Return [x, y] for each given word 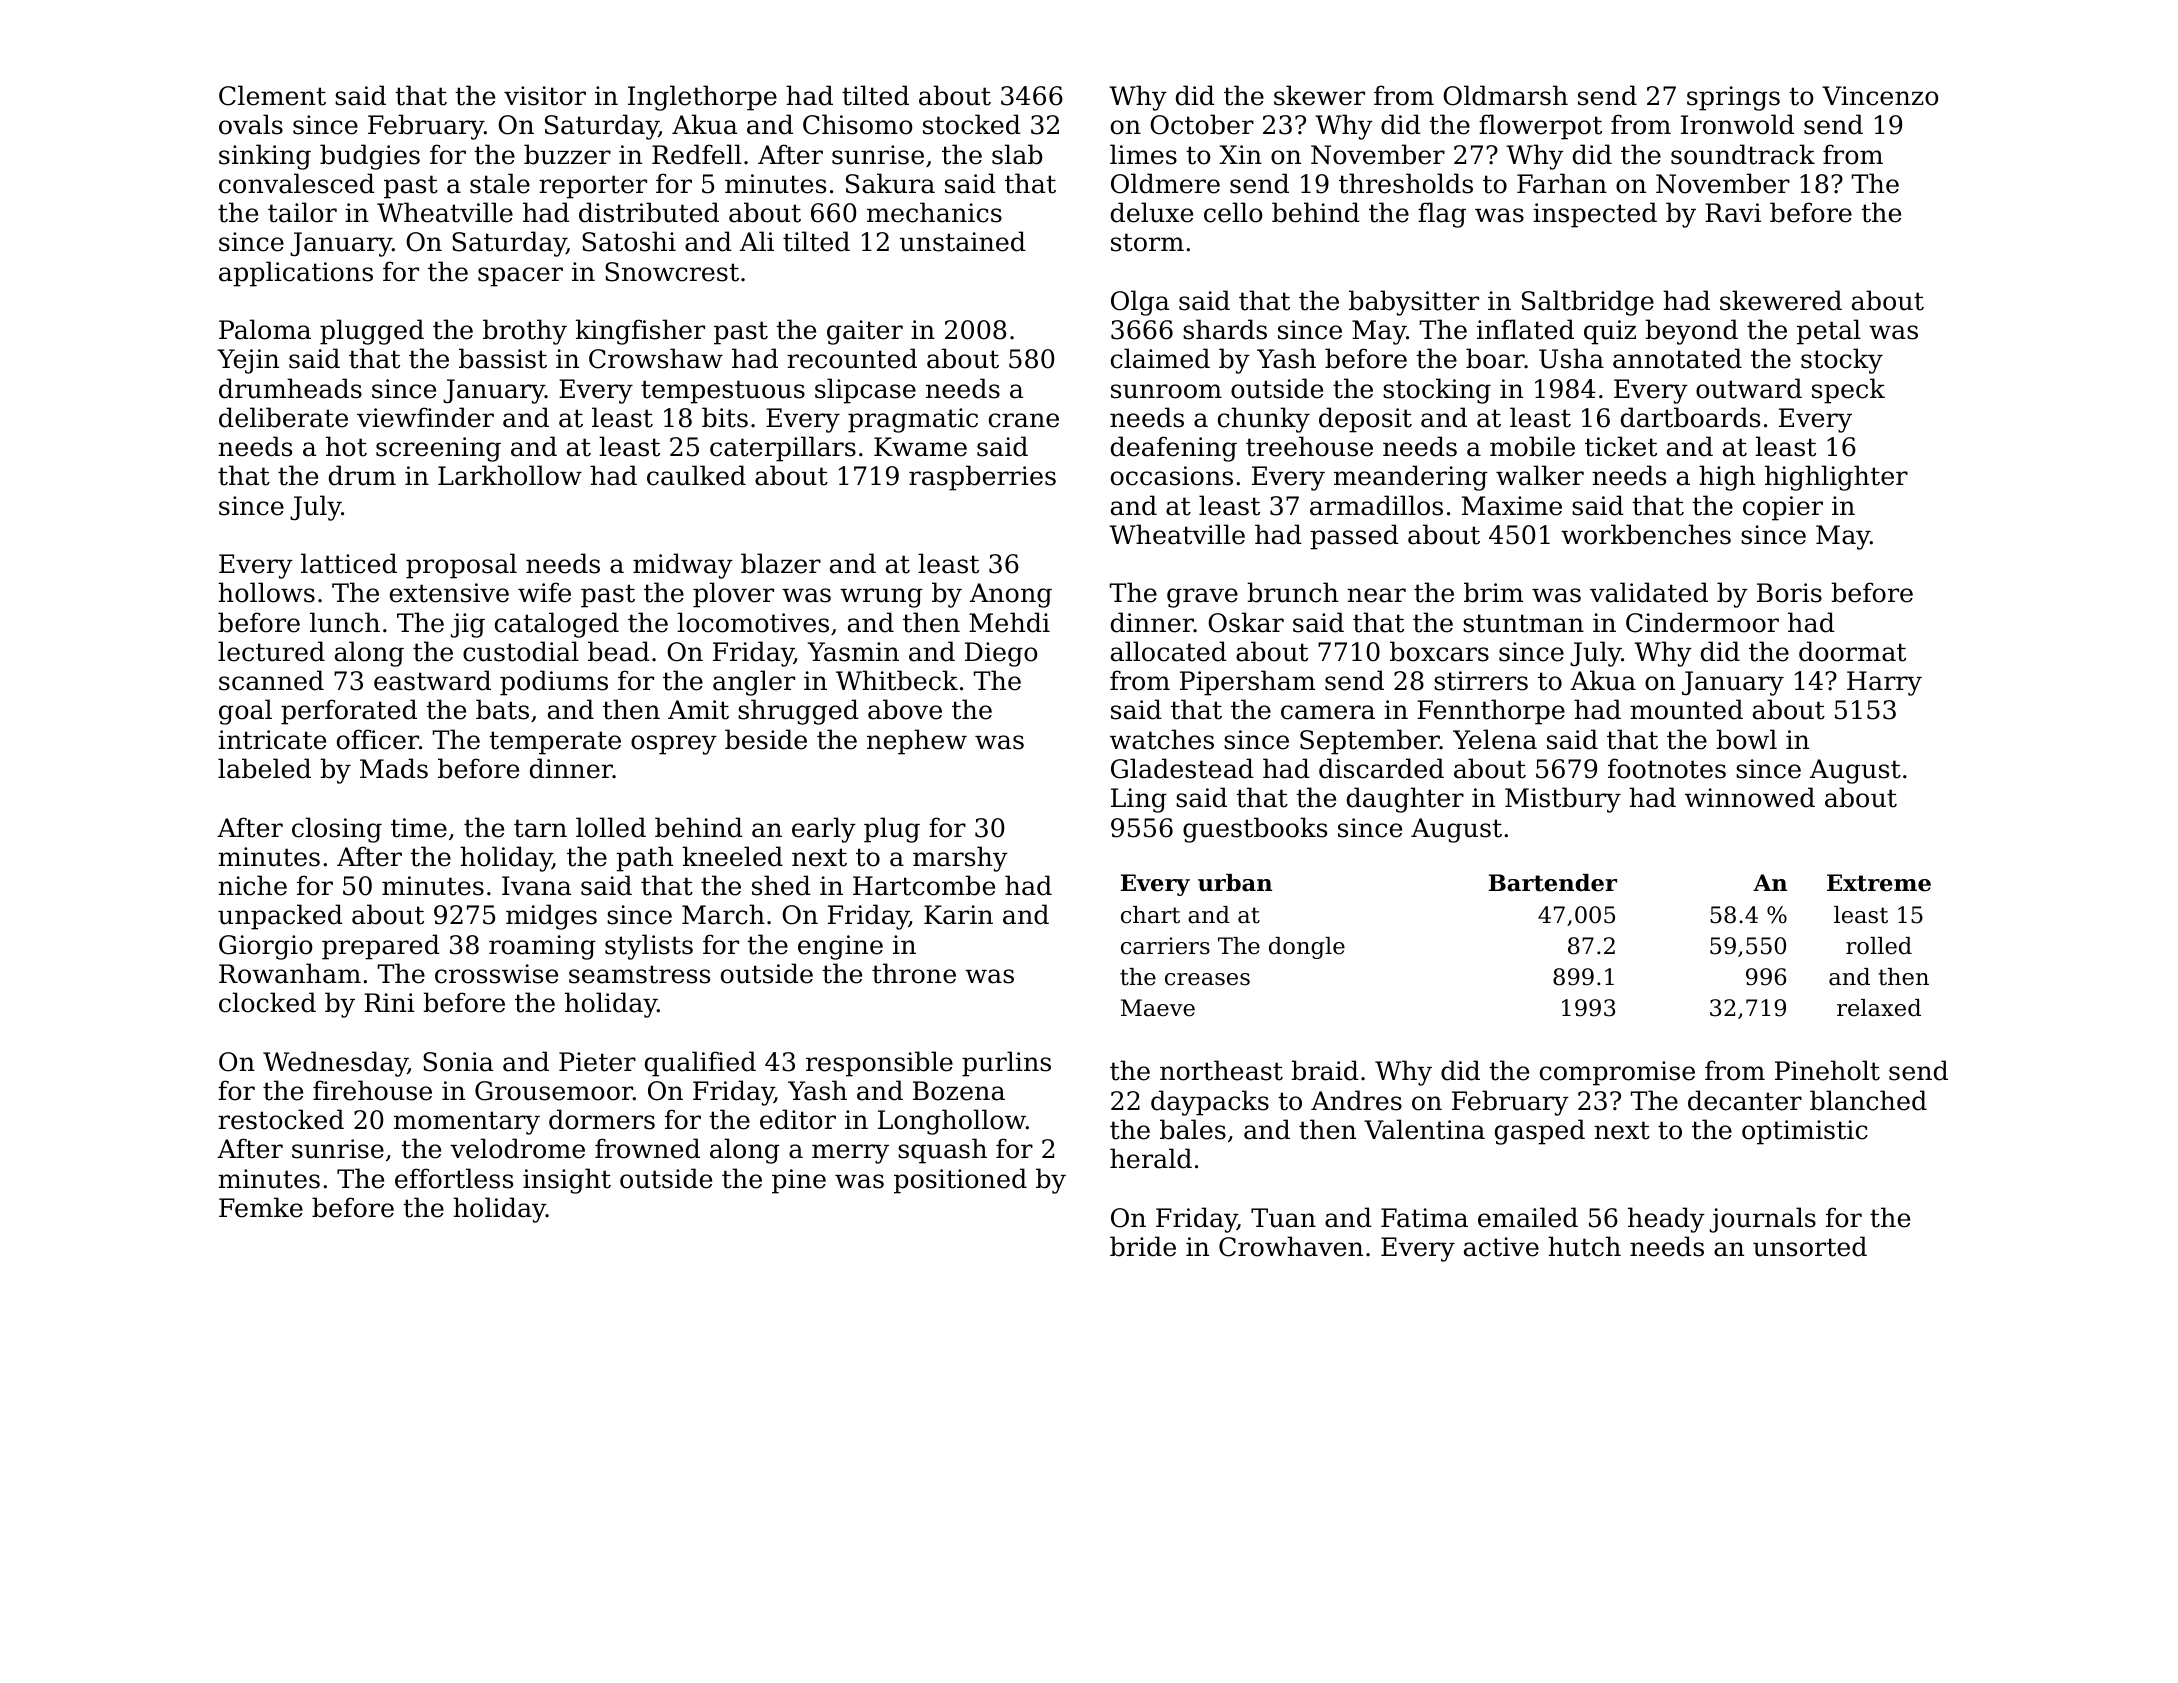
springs [1733, 98]
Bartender [1553, 883]
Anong [1011, 595]
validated [1649, 592]
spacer [520, 277]
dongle [1307, 948]
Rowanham [290, 973]
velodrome [517, 1148]
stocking [1437, 391]
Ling [1139, 800]
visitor [545, 96]
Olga [1140, 303]
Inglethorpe [702, 98]
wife [544, 592]
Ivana [536, 886]
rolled [1879, 946]
